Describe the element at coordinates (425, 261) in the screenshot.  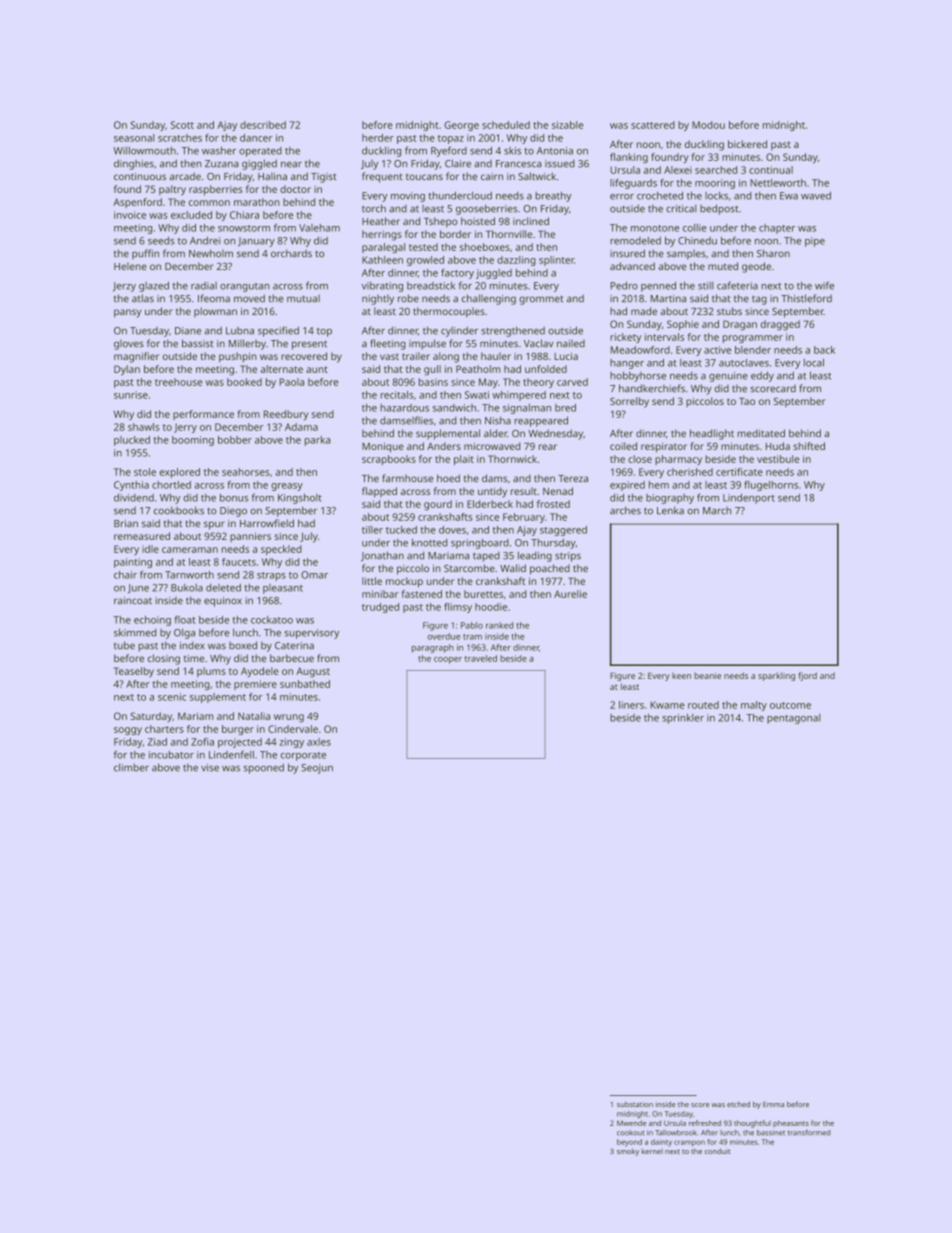
I see `growled` at that location.
